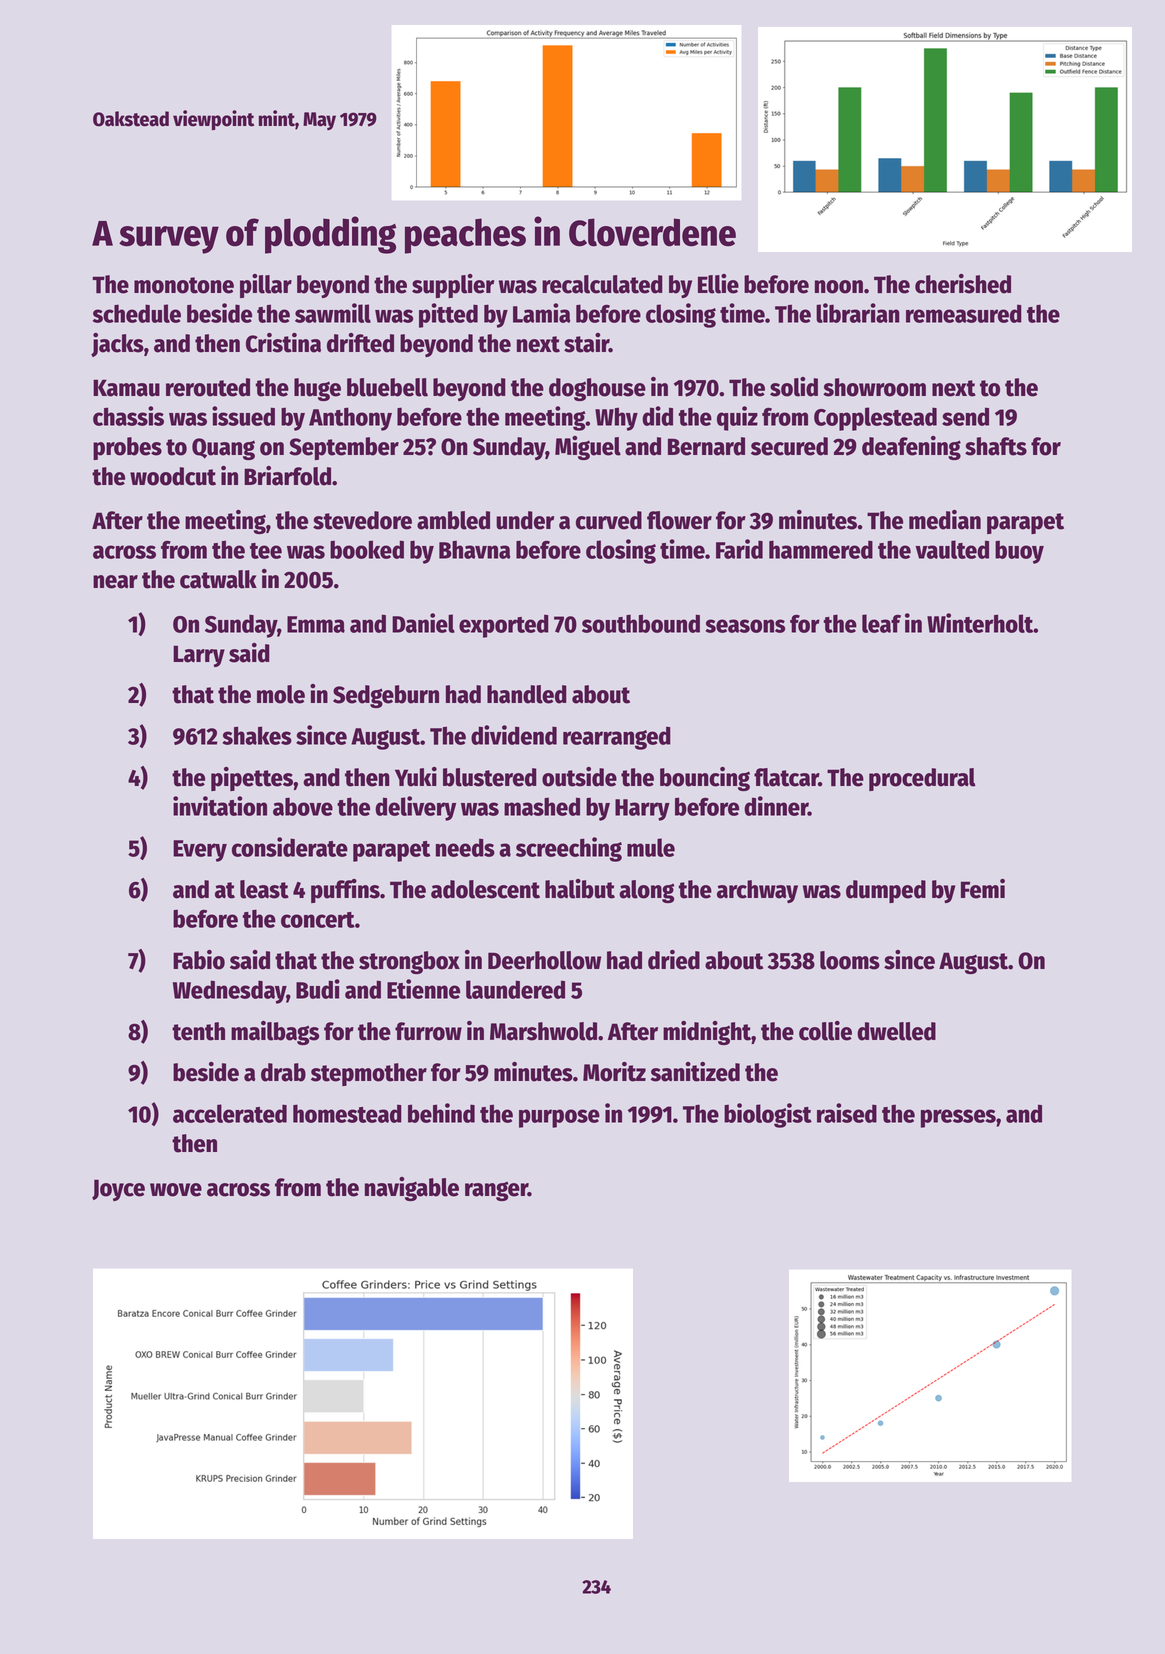  What do you see at coordinates (597, 389) in the screenshot?
I see `doghouse` at bounding box center [597, 389].
